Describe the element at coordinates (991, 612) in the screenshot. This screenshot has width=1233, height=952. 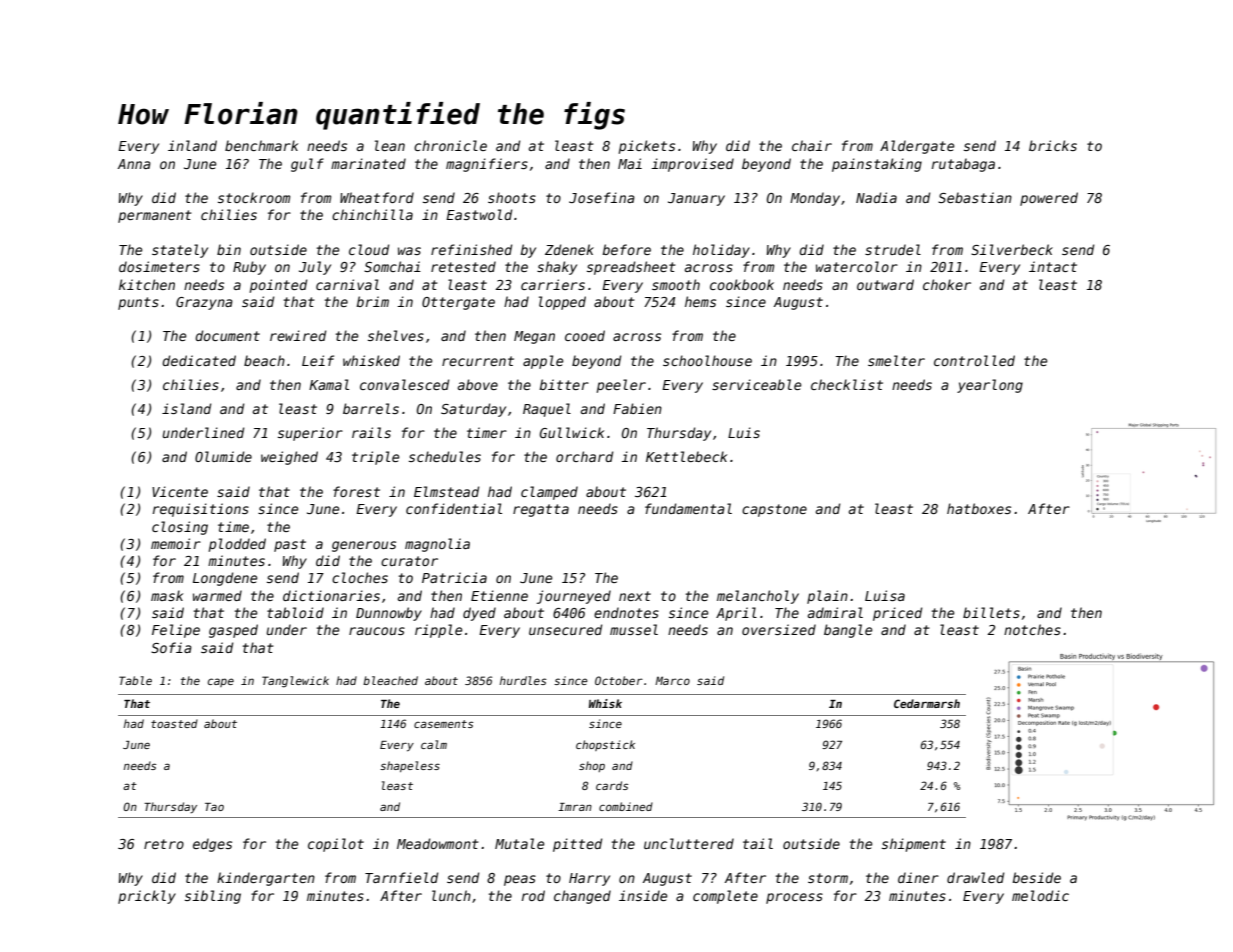
I see `billets` at that location.
